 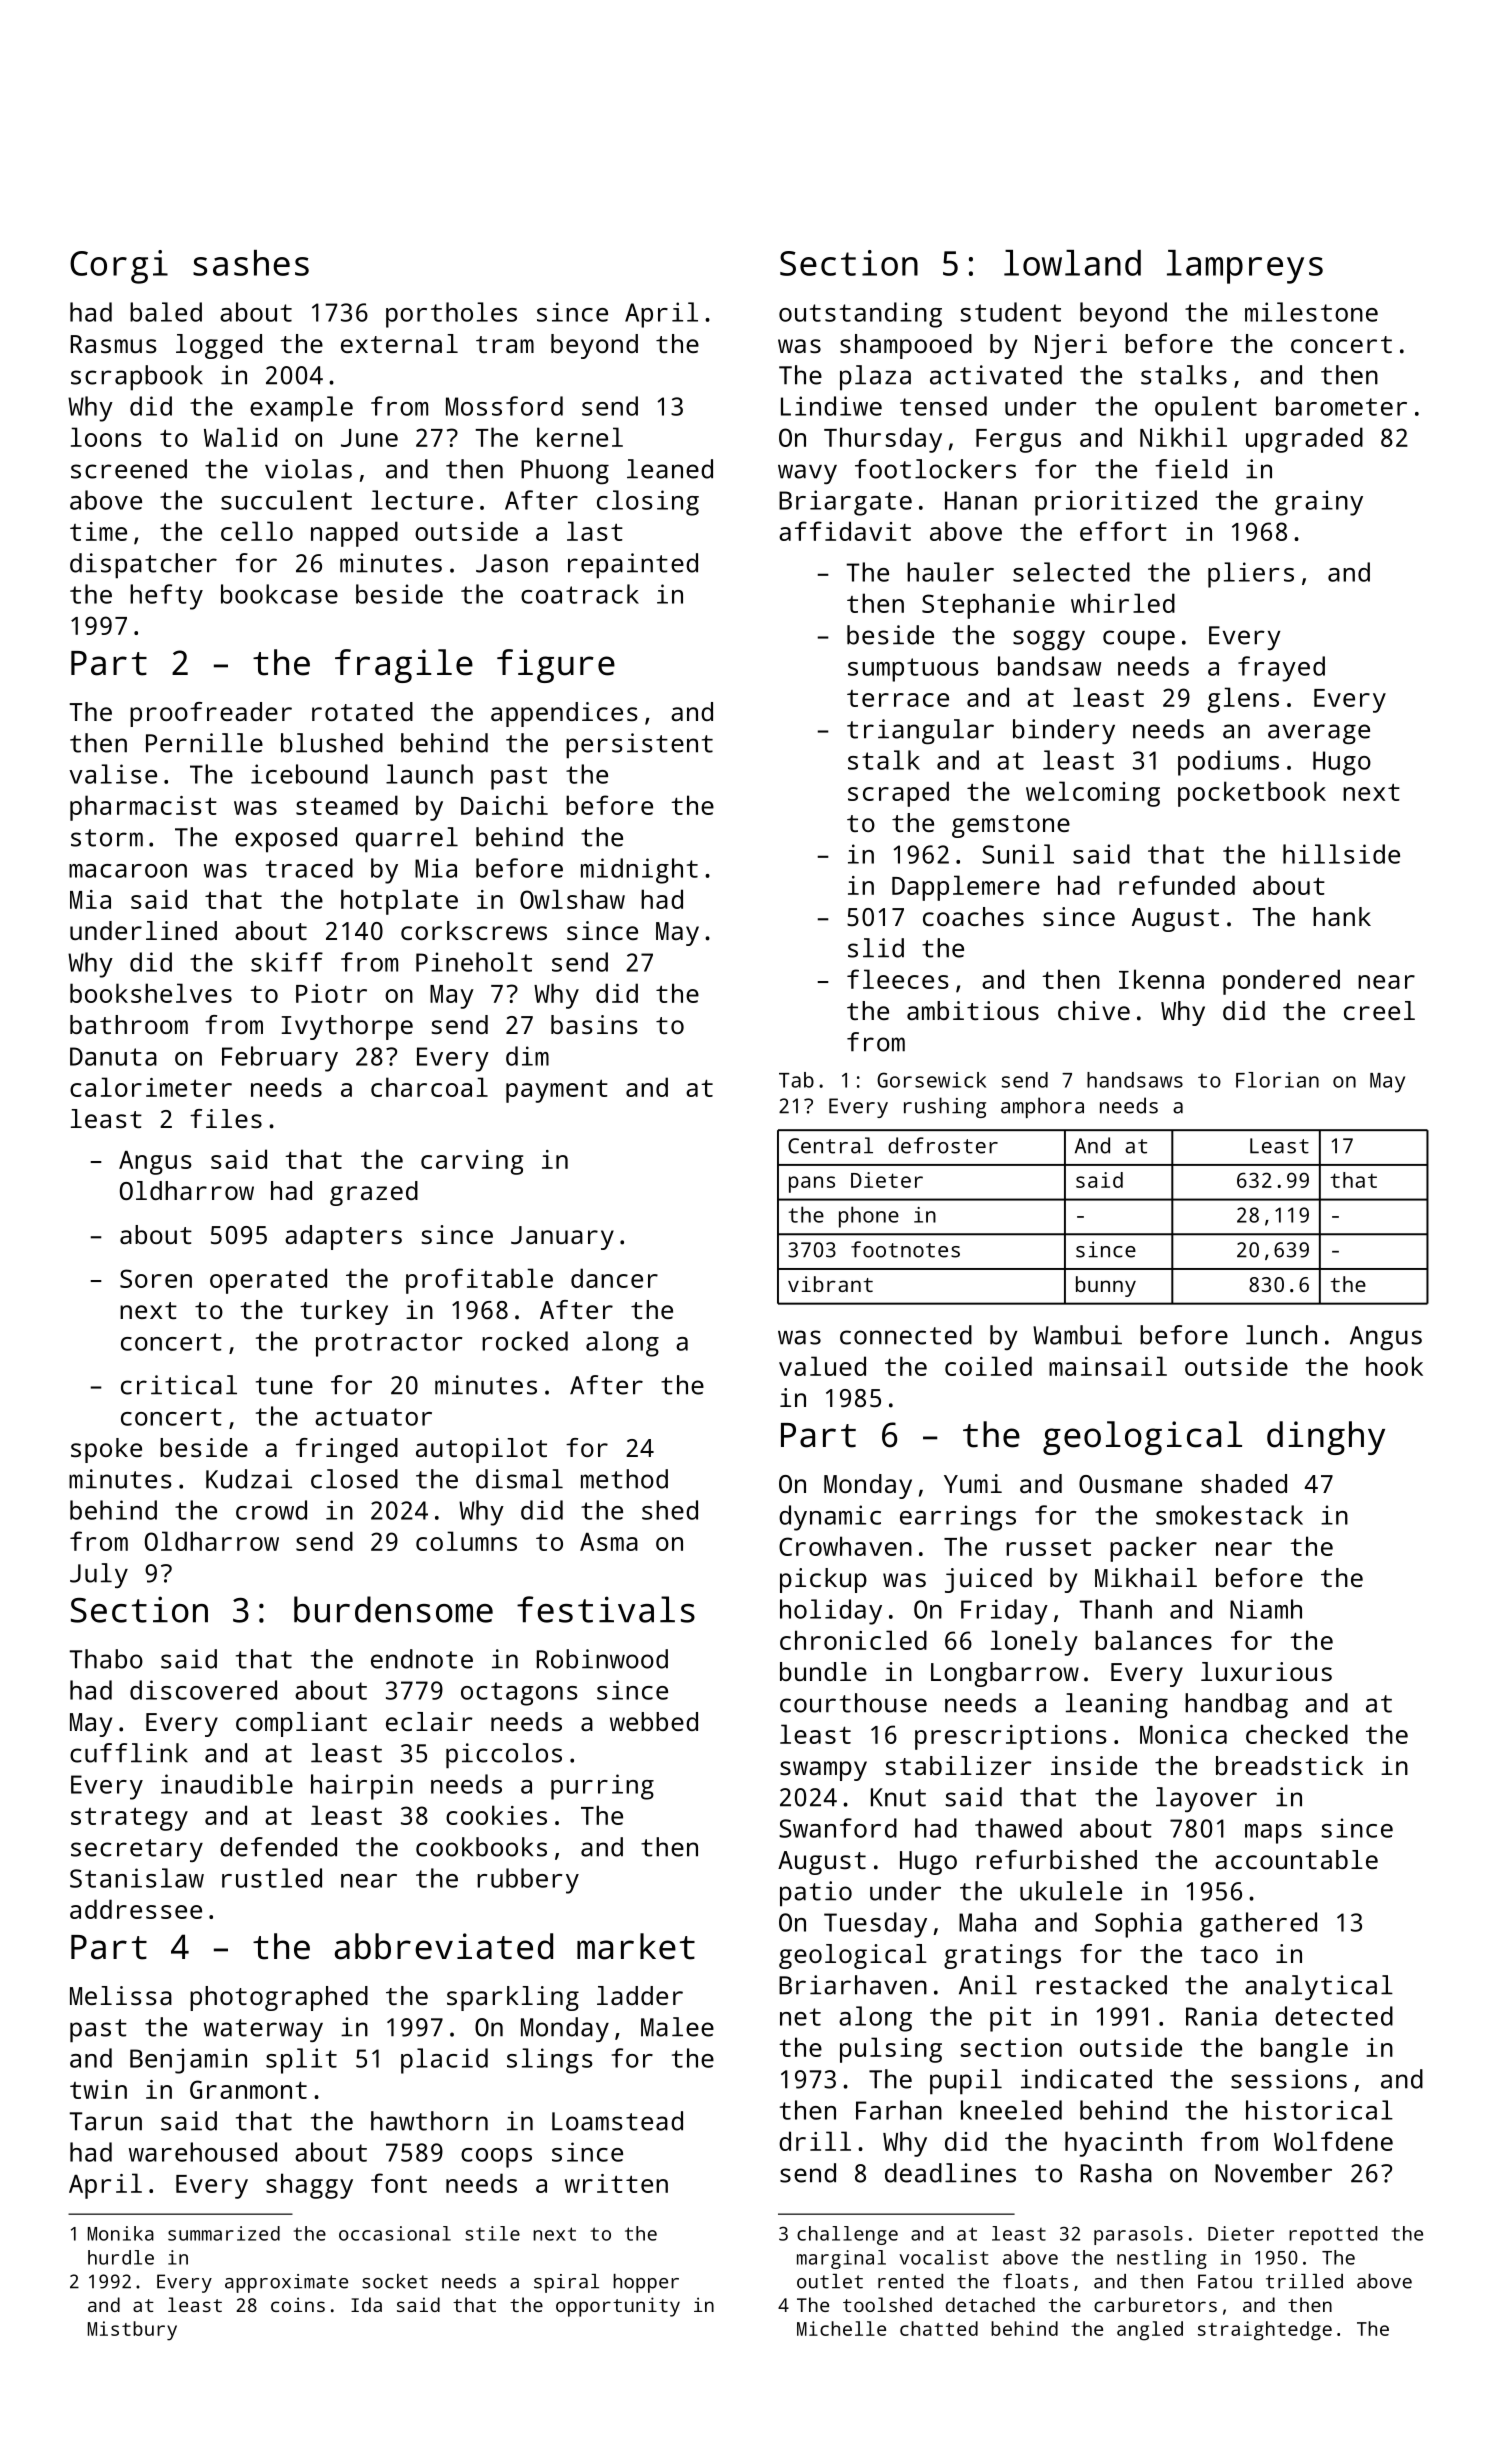 What do you see at coordinates (251, 263) in the screenshot?
I see `sashes` at bounding box center [251, 263].
